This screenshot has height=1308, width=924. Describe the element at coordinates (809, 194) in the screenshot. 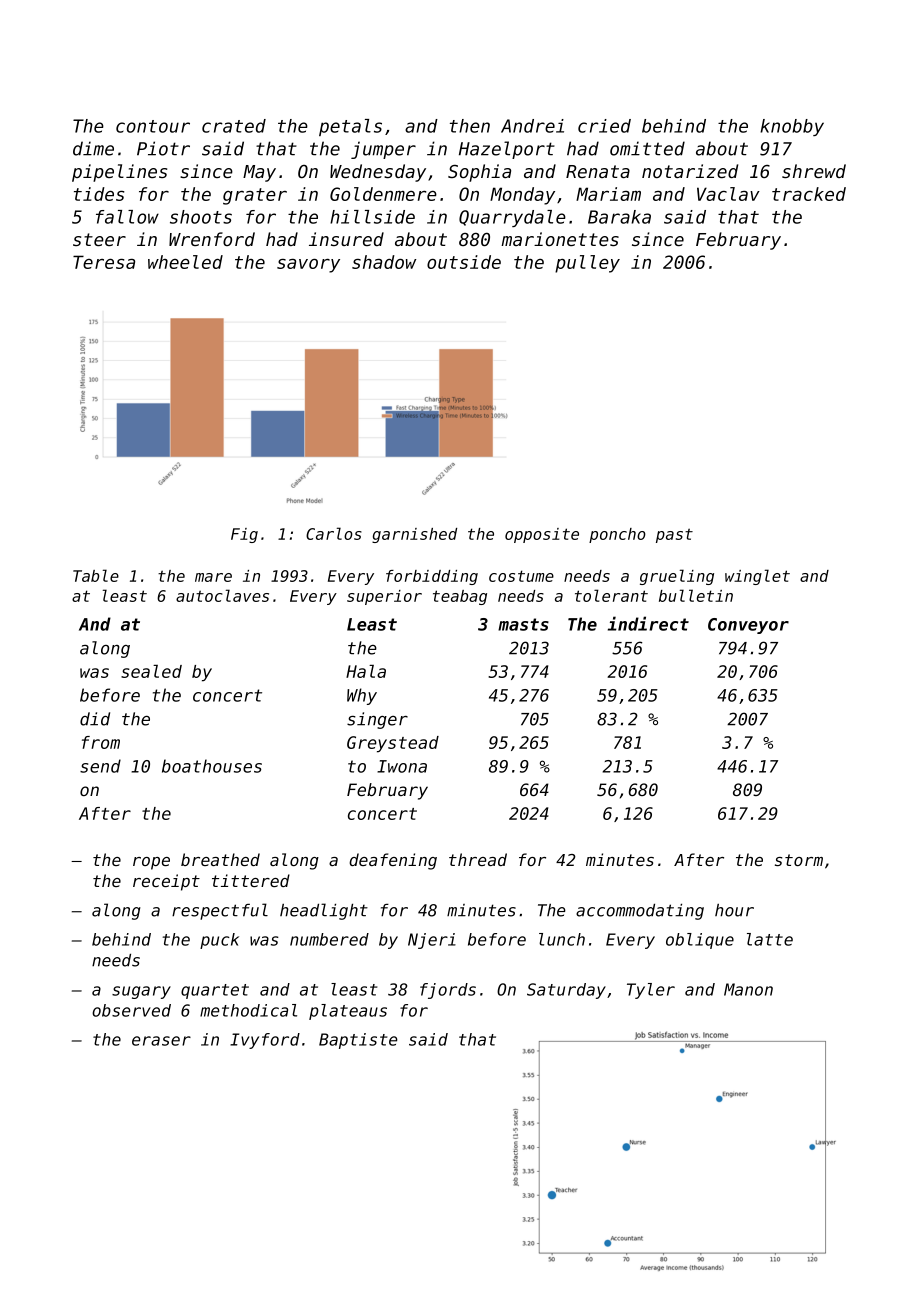

I see `tracked` at that location.
